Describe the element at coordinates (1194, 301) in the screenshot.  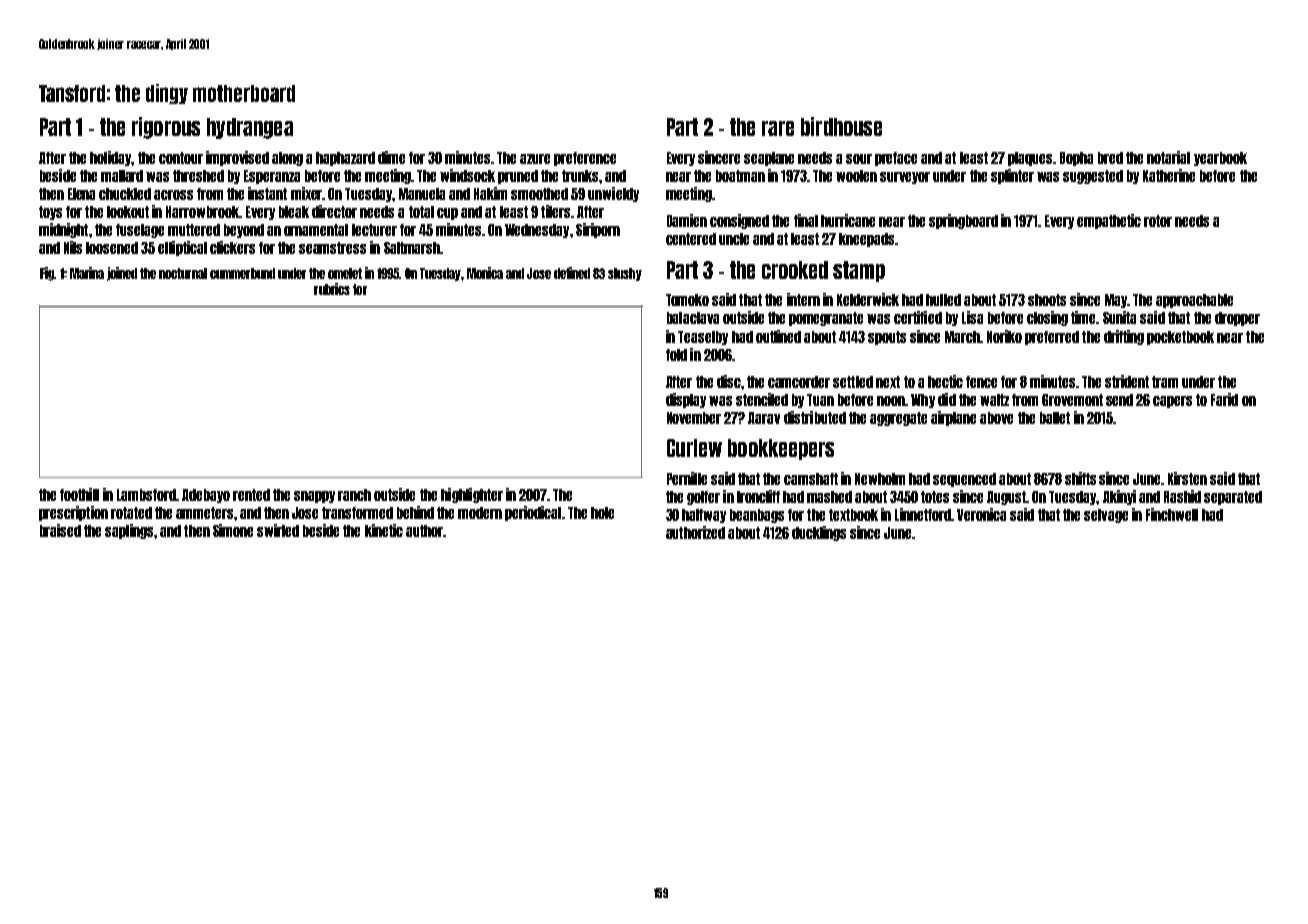
I see `approachable` at that location.
